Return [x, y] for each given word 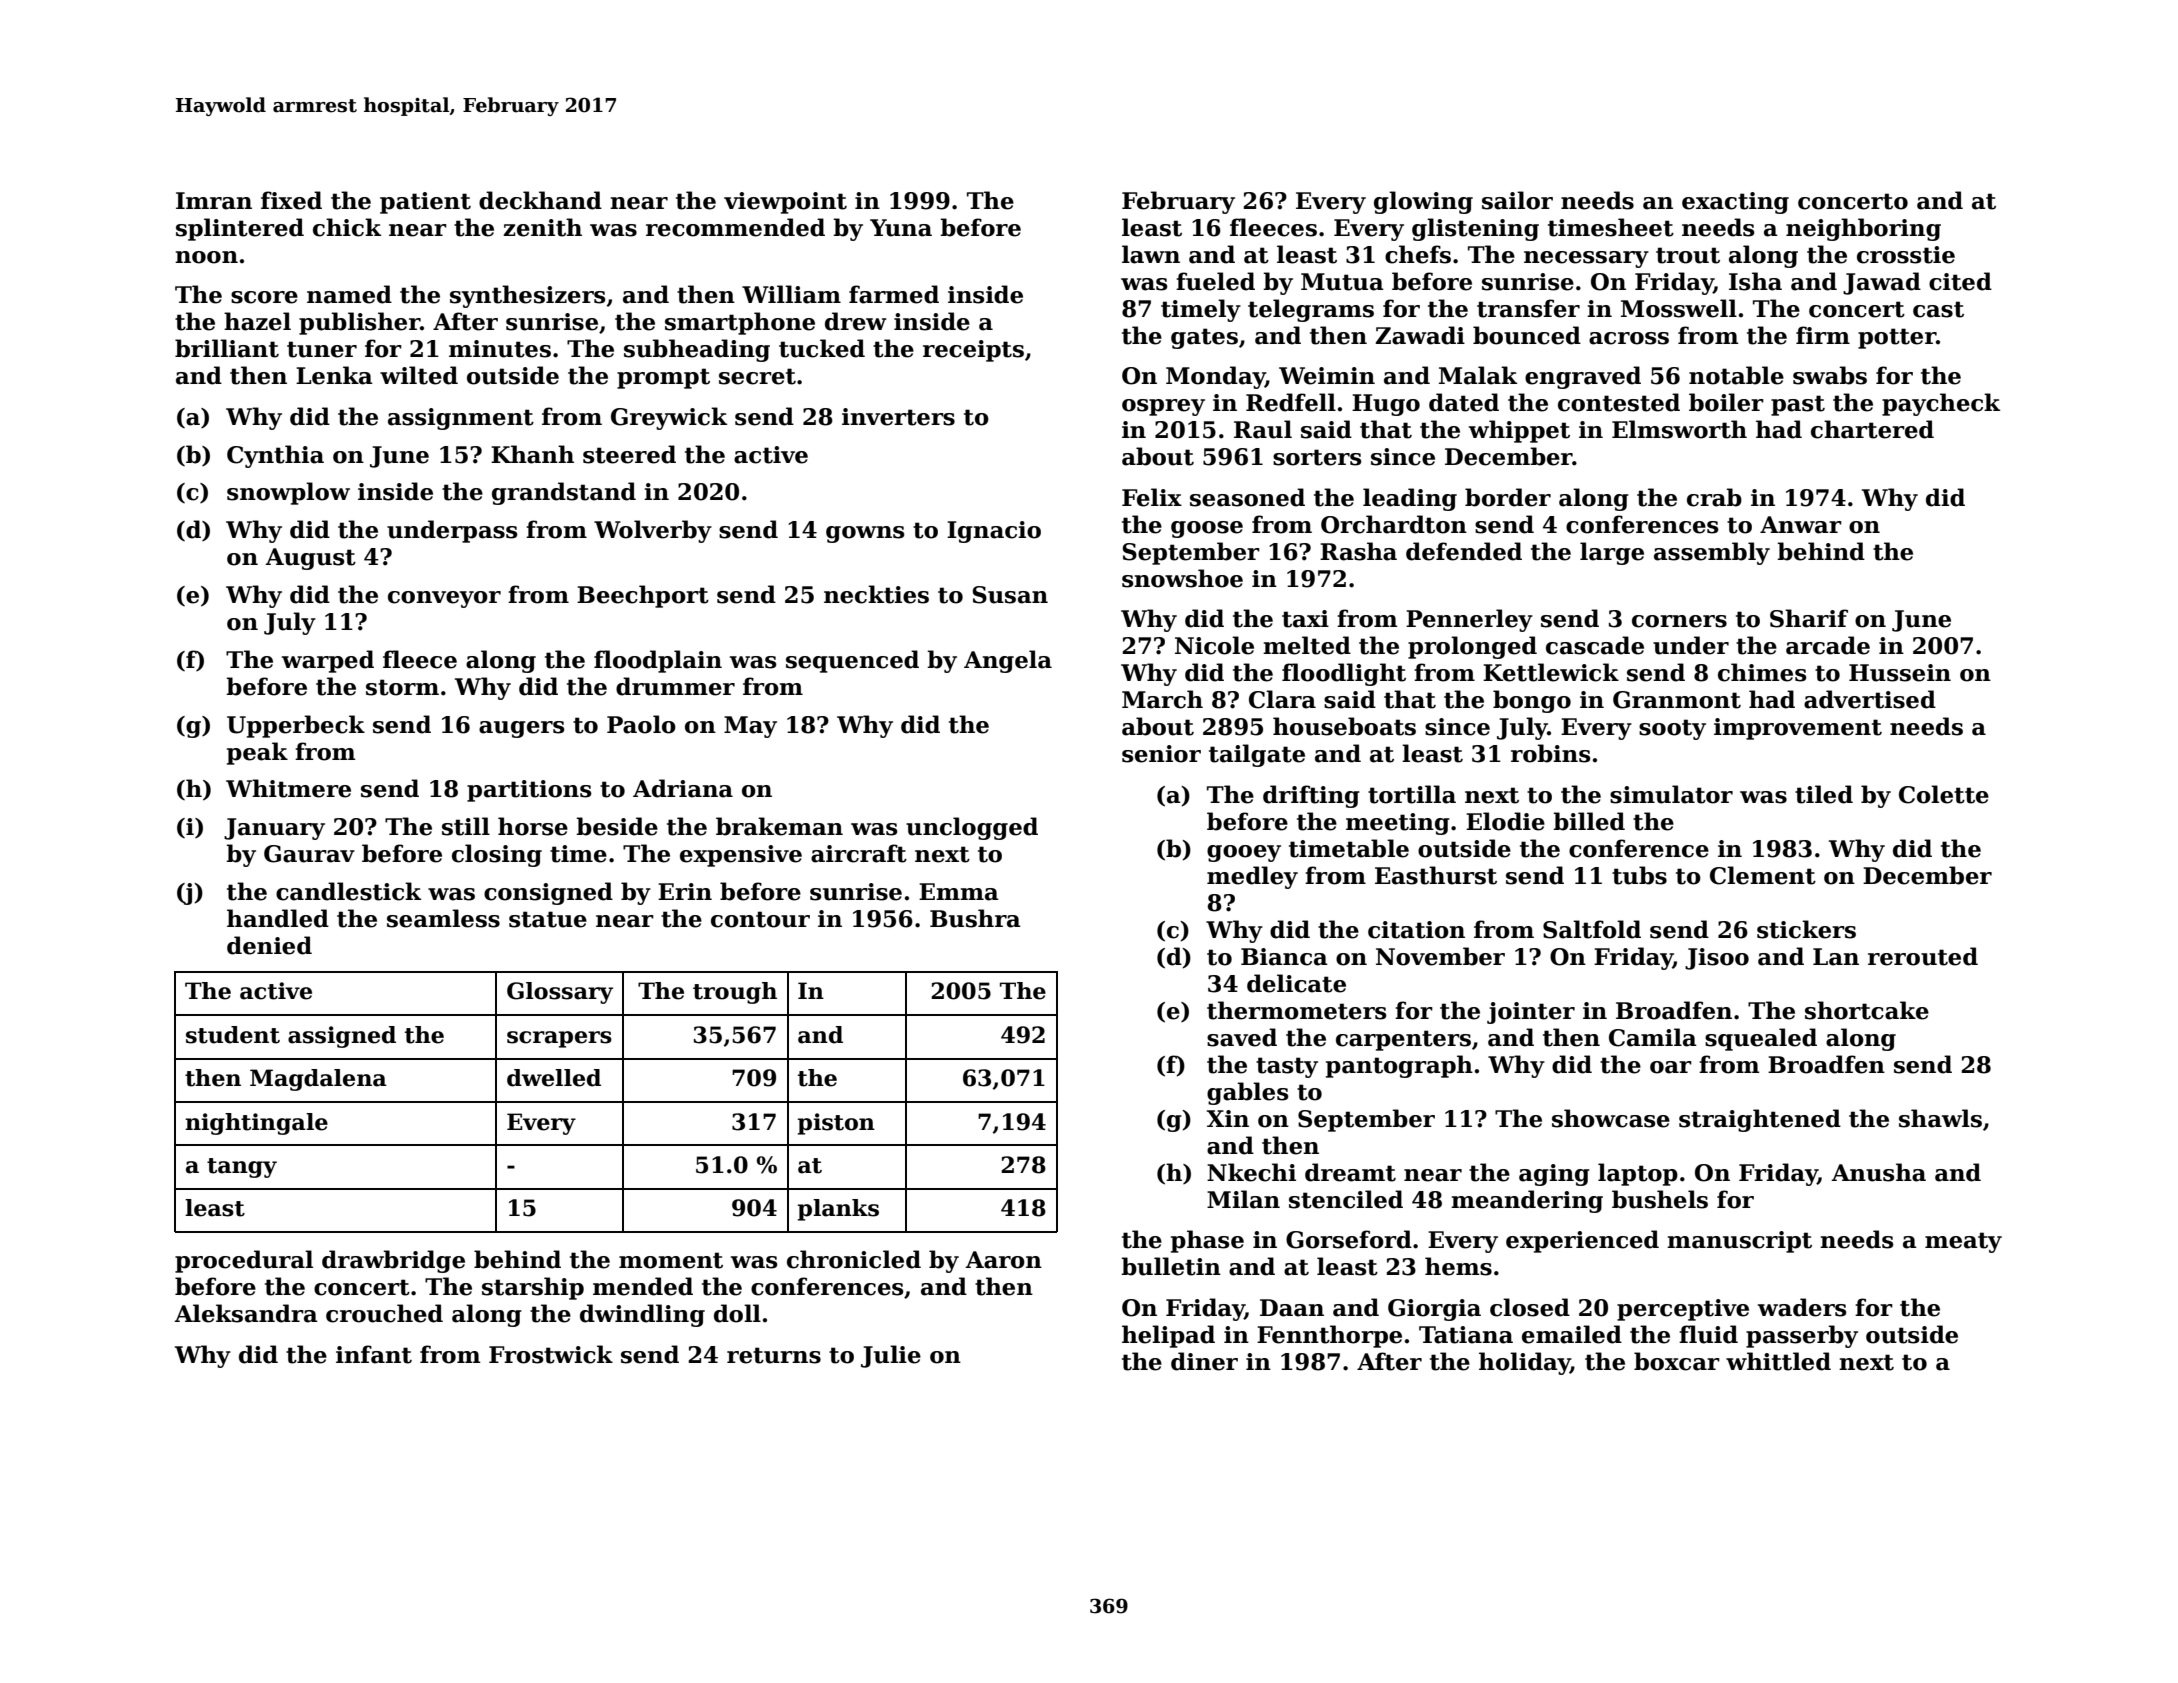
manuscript [1739, 1242]
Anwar [1801, 525]
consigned [548, 893]
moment [671, 1260]
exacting [1735, 203]
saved [1242, 1037]
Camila [1653, 1037]
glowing [1423, 202]
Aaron [1003, 1260]
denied [269, 945]
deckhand [540, 200]
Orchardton [1394, 524]
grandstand [564, 493]
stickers [1806, 929]
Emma [959, 892]
